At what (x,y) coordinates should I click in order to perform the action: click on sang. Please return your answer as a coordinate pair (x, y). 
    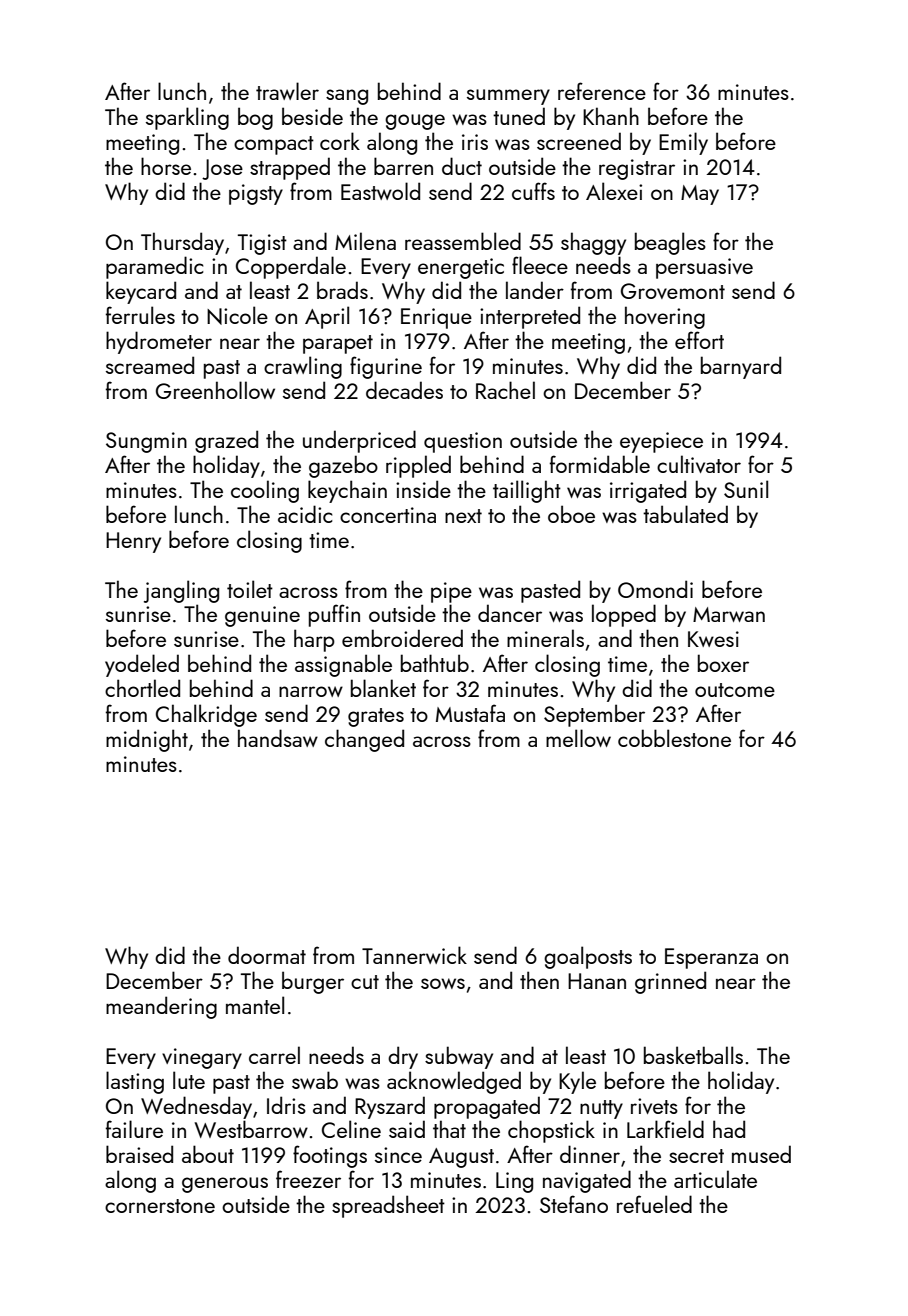
    Looking at the image, I should click on (347, 97).
